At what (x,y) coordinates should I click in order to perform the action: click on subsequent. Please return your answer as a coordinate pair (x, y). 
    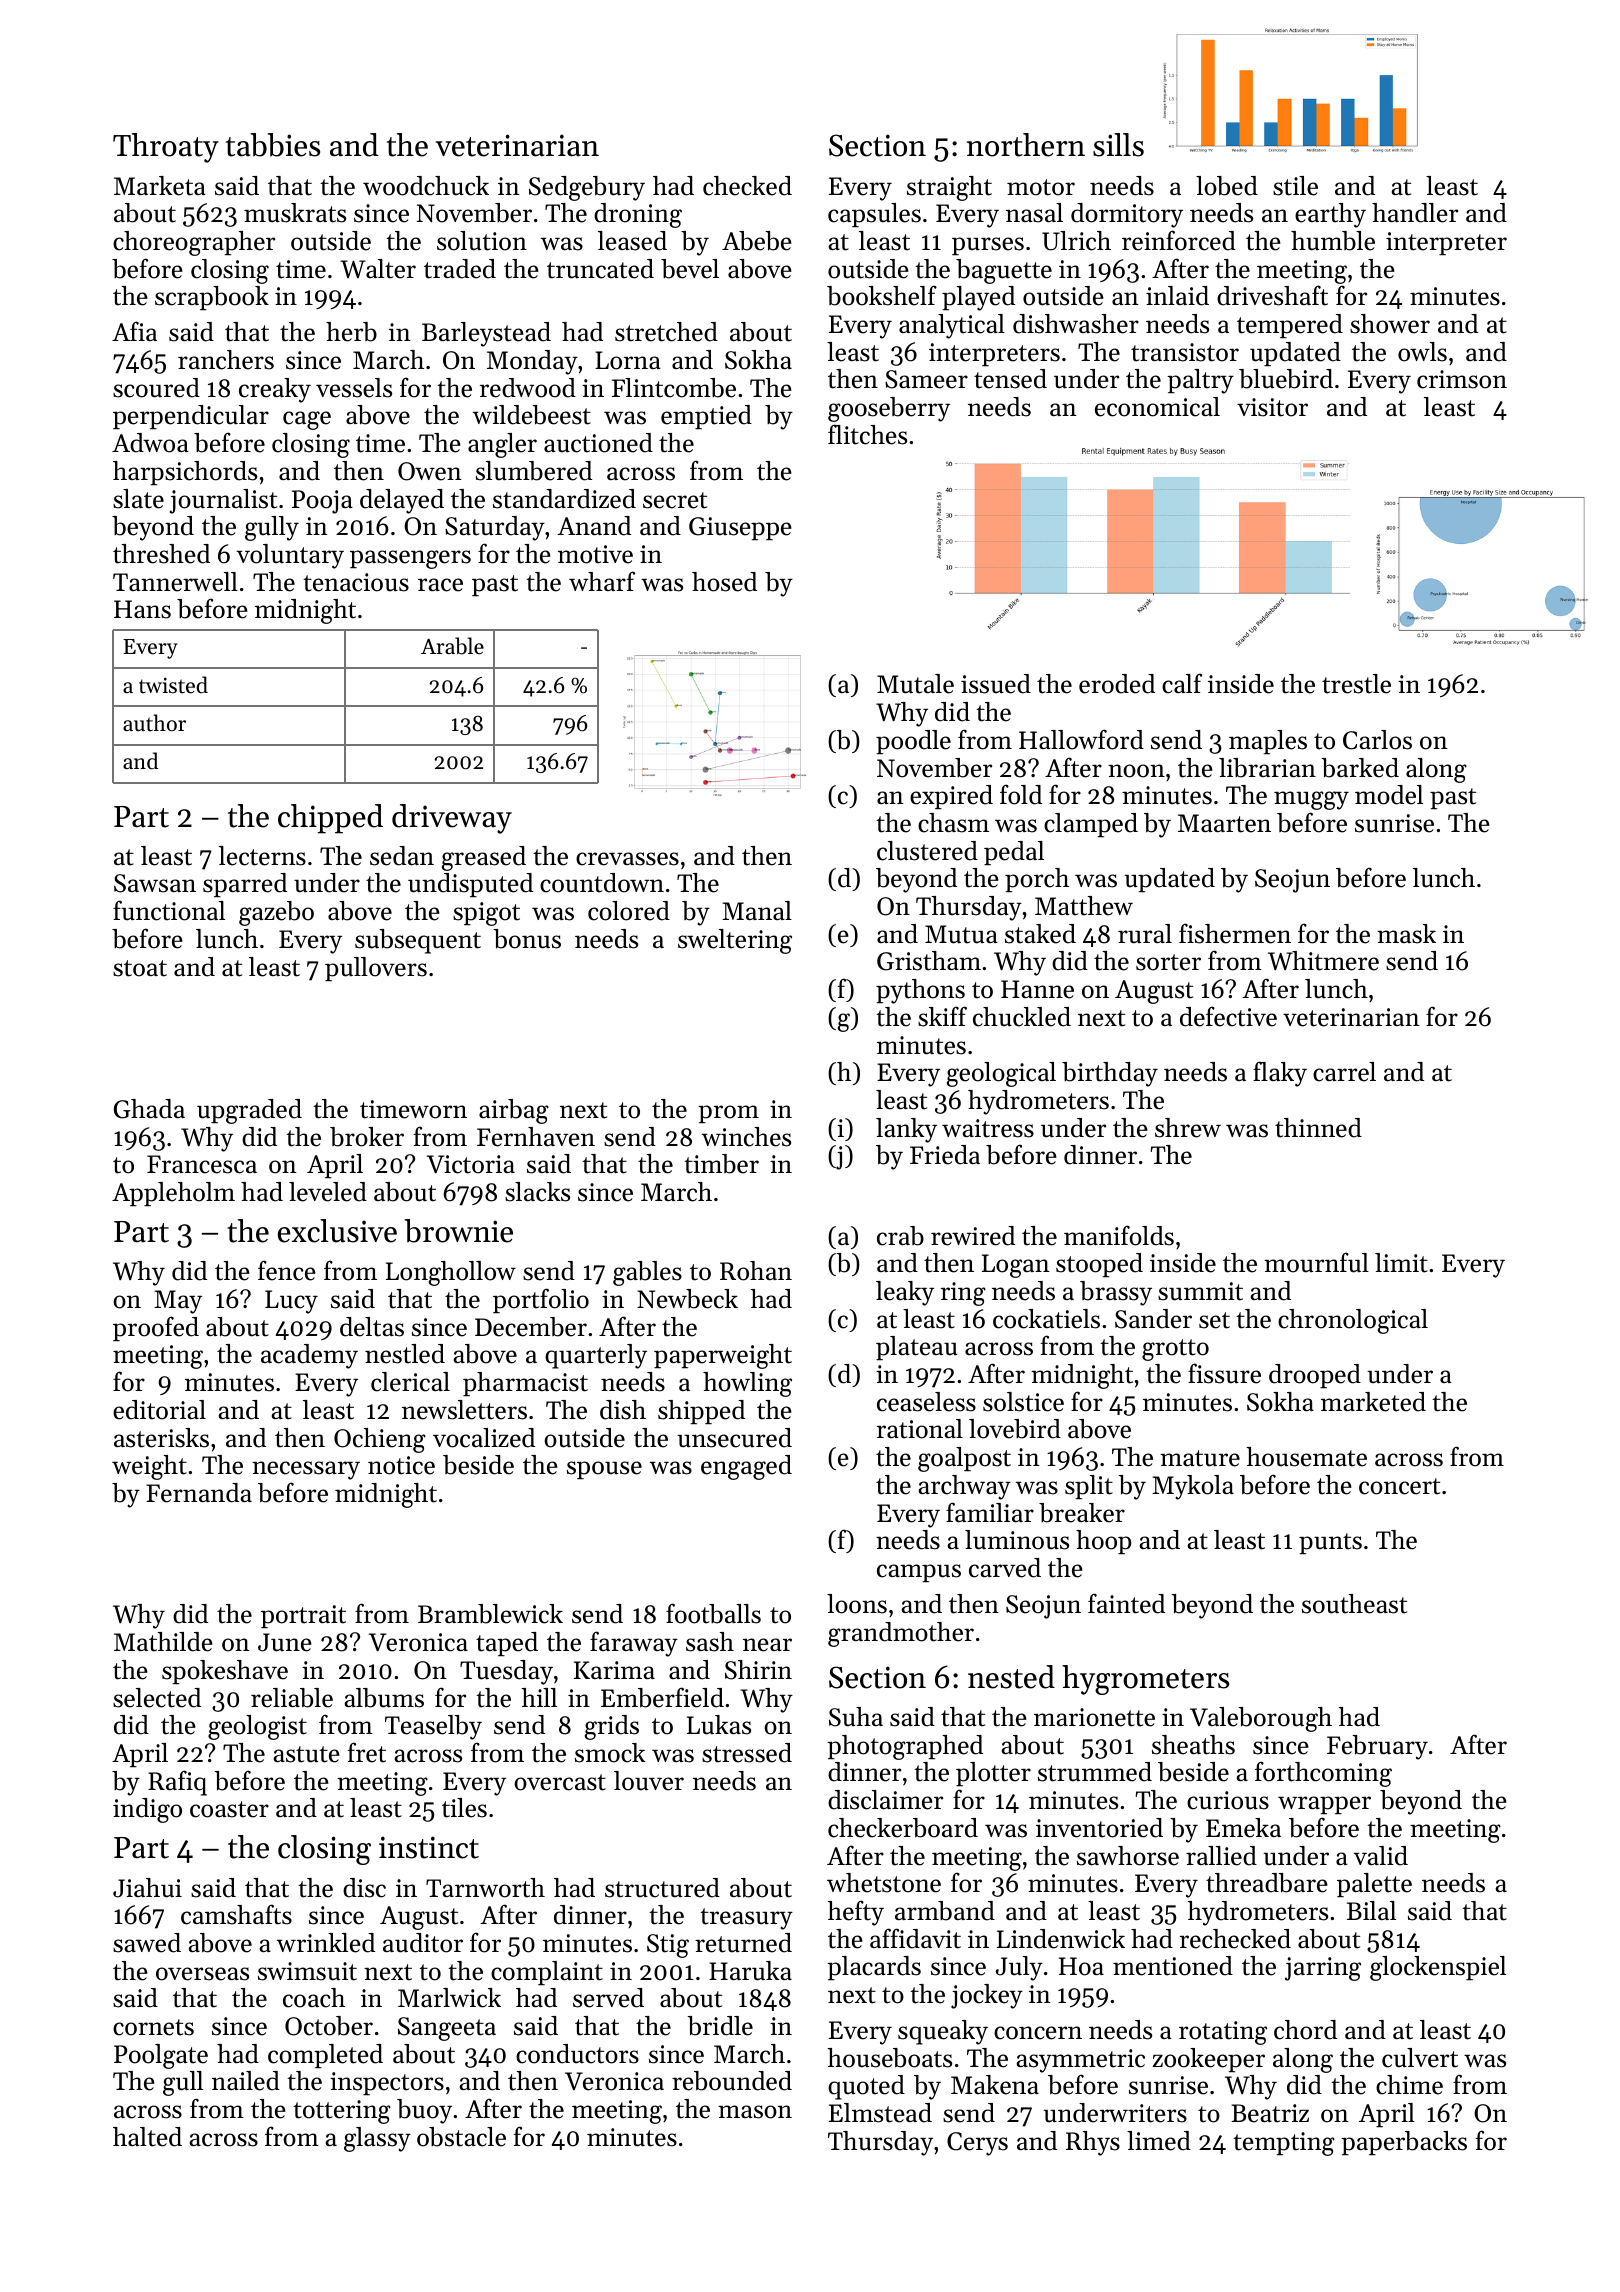
    Looking at the image, I should click on (418, 941).
